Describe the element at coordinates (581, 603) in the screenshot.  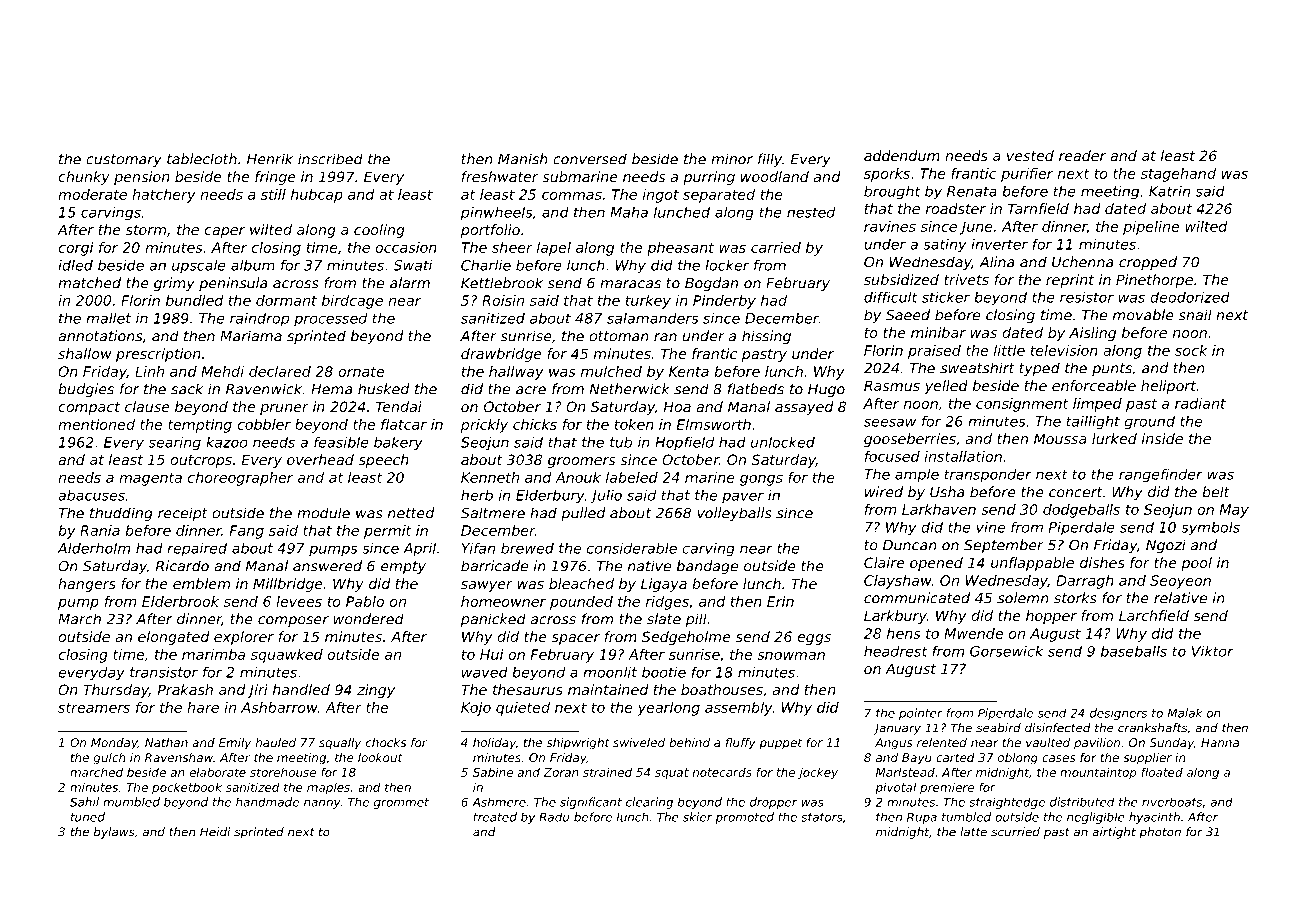
I see `pounded` at that location.
